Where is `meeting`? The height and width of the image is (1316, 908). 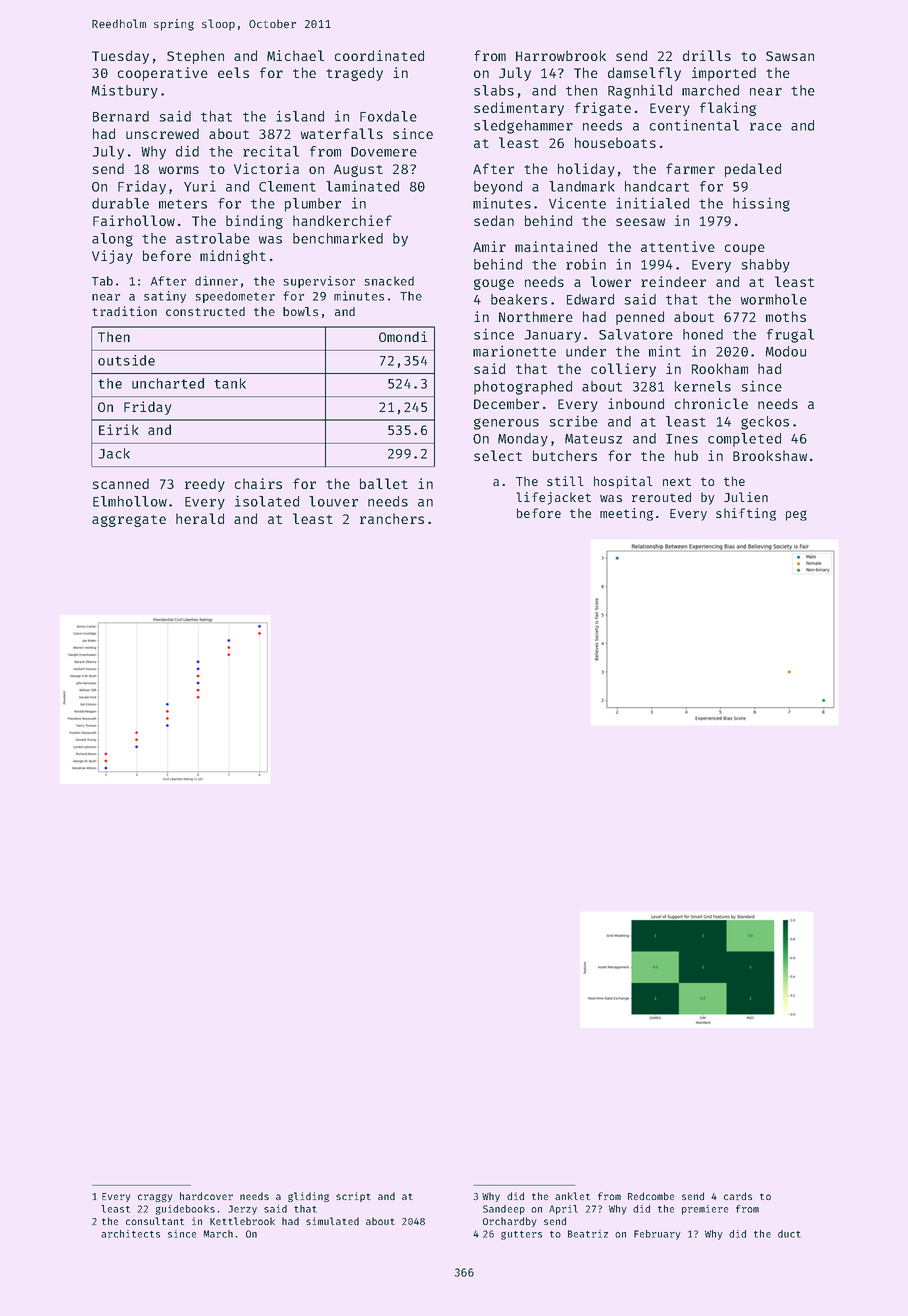
meeting is located at coordinates (626, 514).
